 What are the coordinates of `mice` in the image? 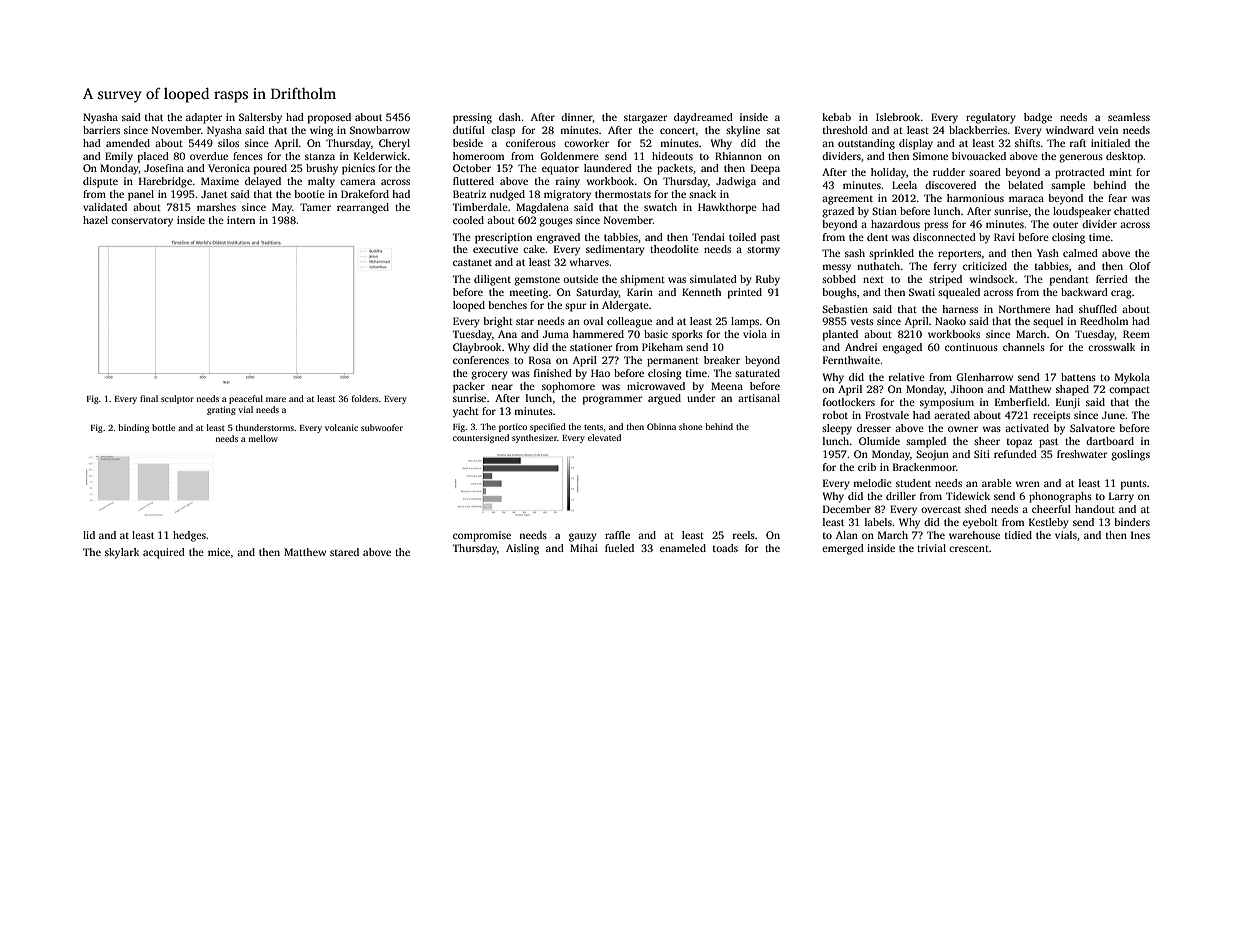 It's located at (219, 552).
